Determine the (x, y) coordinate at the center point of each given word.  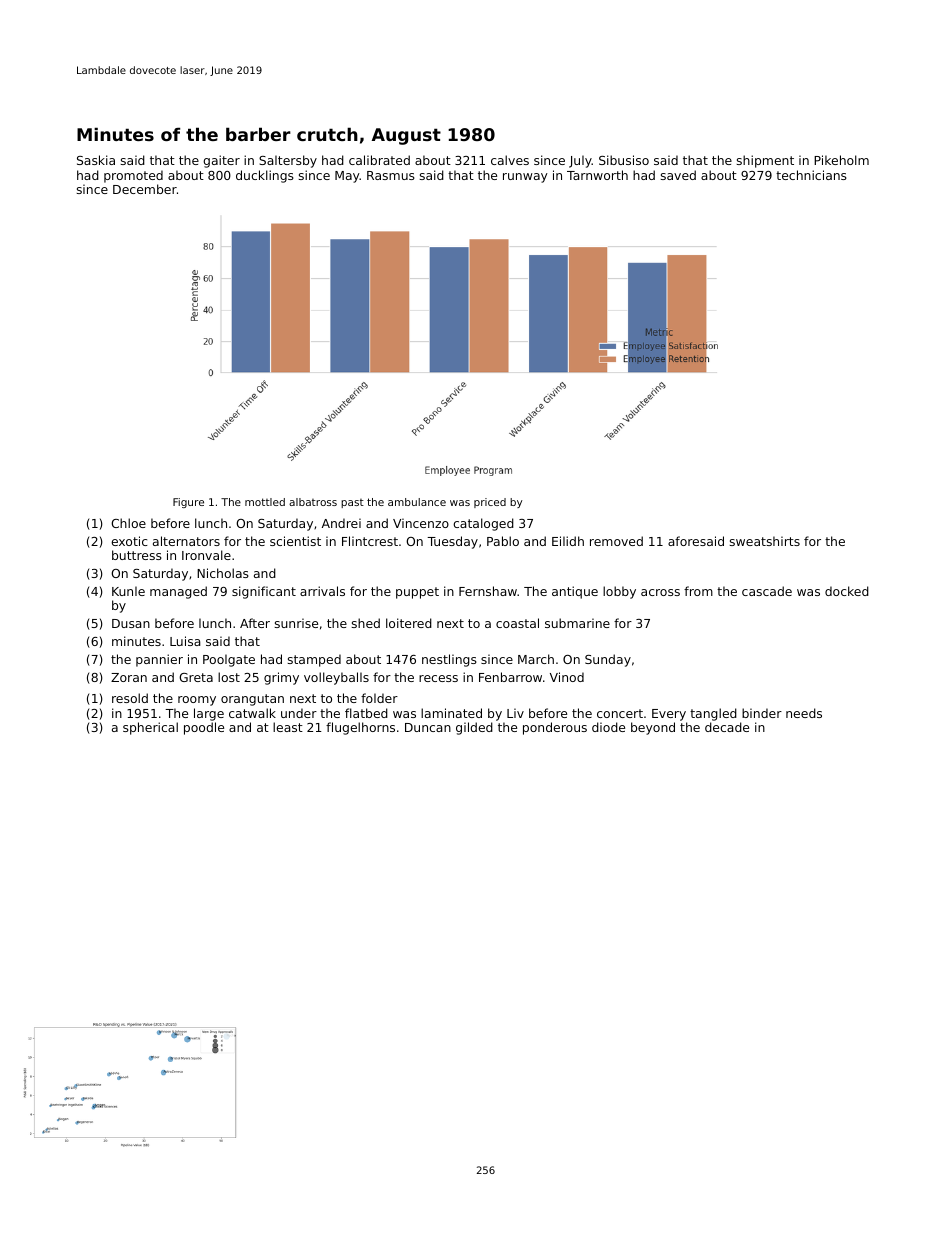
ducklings (265, 176)
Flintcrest (370, 541)
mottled (265, 502)
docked (847, 591)
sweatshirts (765, 541)
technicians (811, 175)
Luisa (185, 641)
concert (620, 713)
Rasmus (391, 175)
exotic (129, 541)
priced (490, 503)
